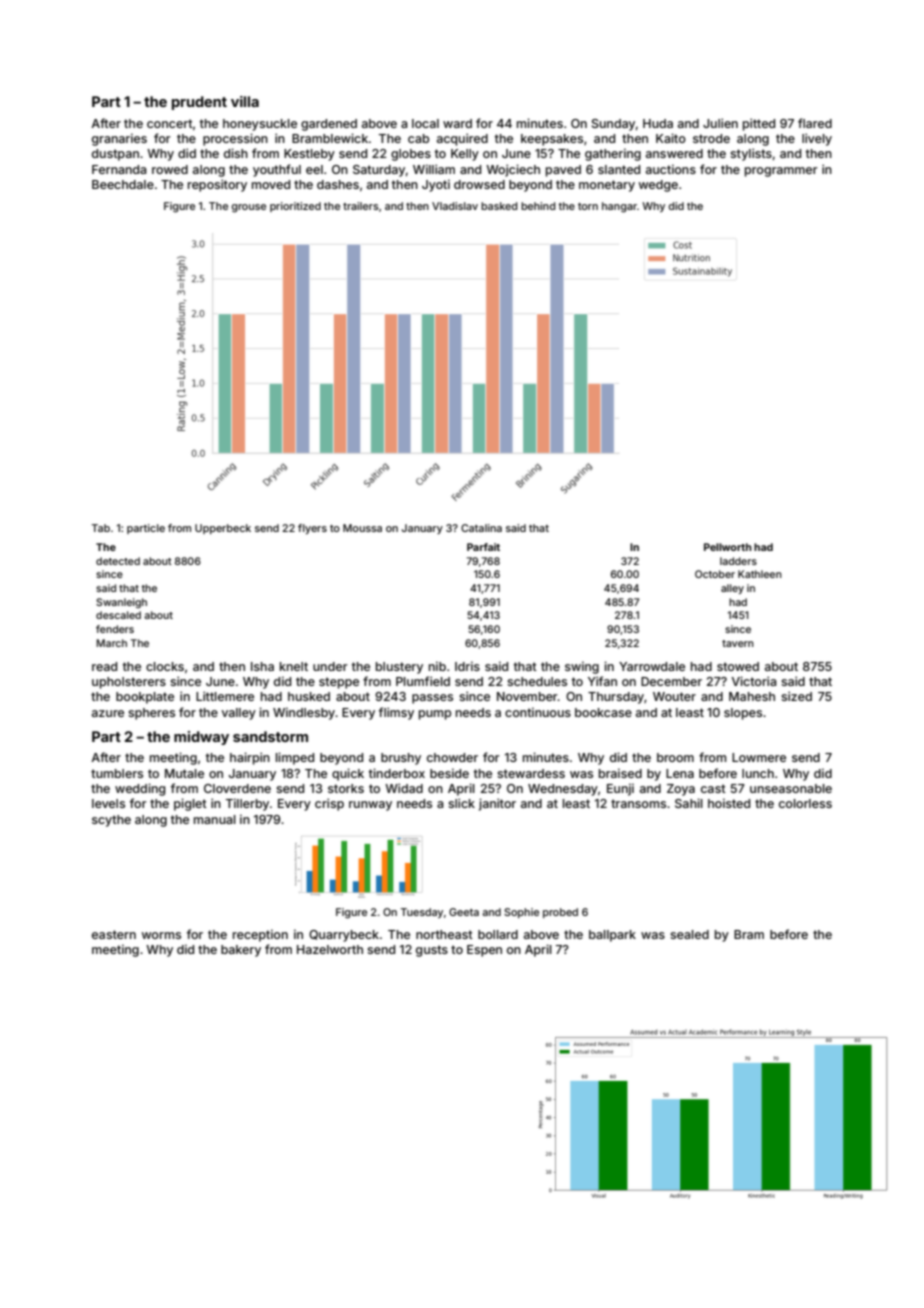 The width and height of the image is (924, 1308). I want to click on trailers, so click(361, 206).
